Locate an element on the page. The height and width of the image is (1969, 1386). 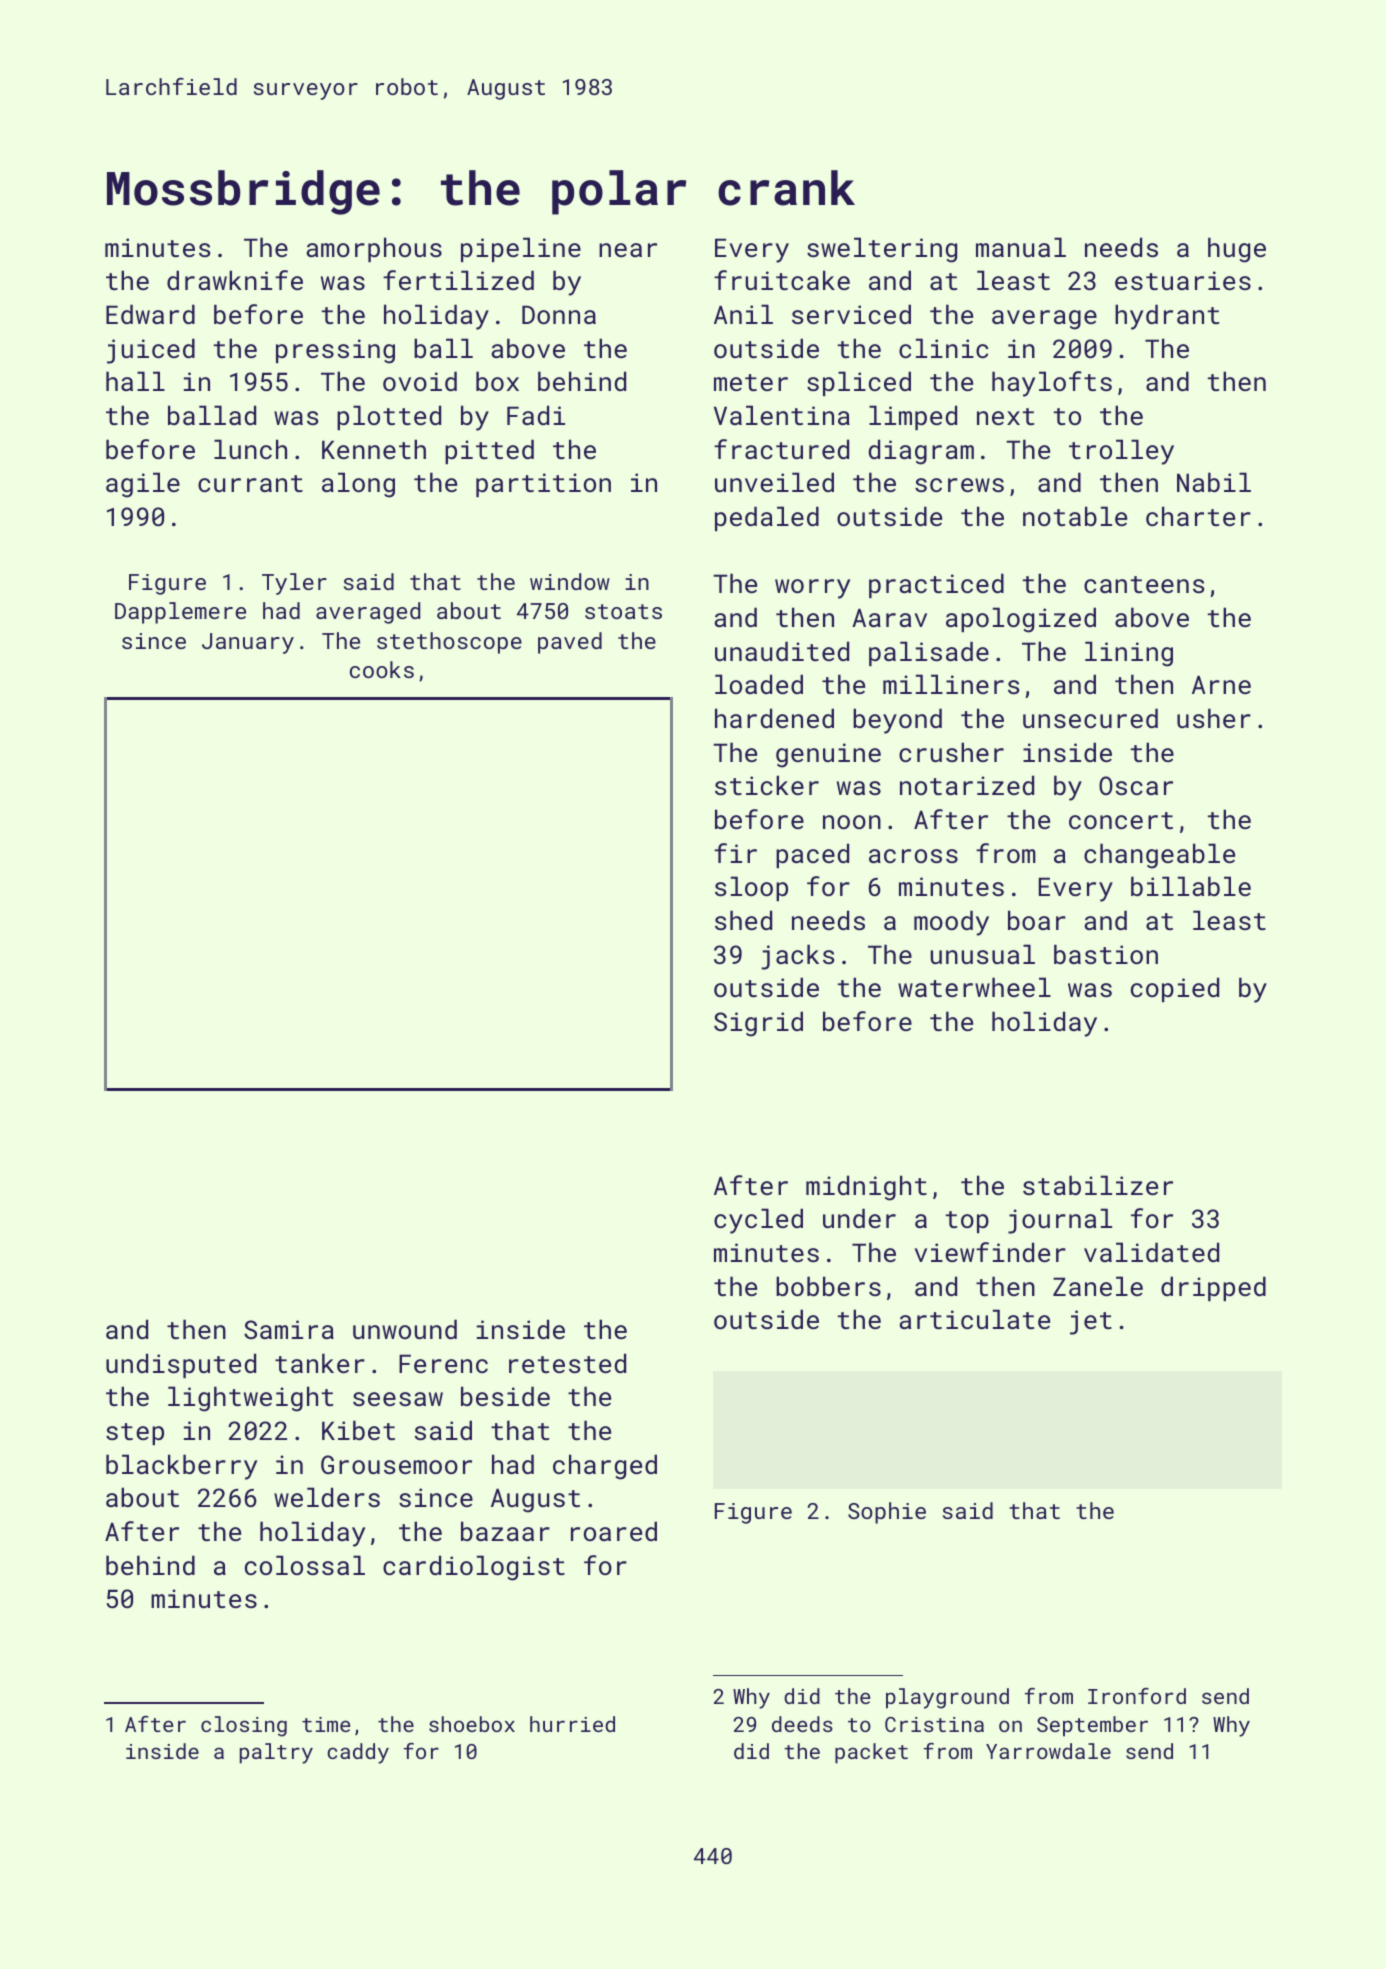
billable is located at coordinates (1191, 886).
